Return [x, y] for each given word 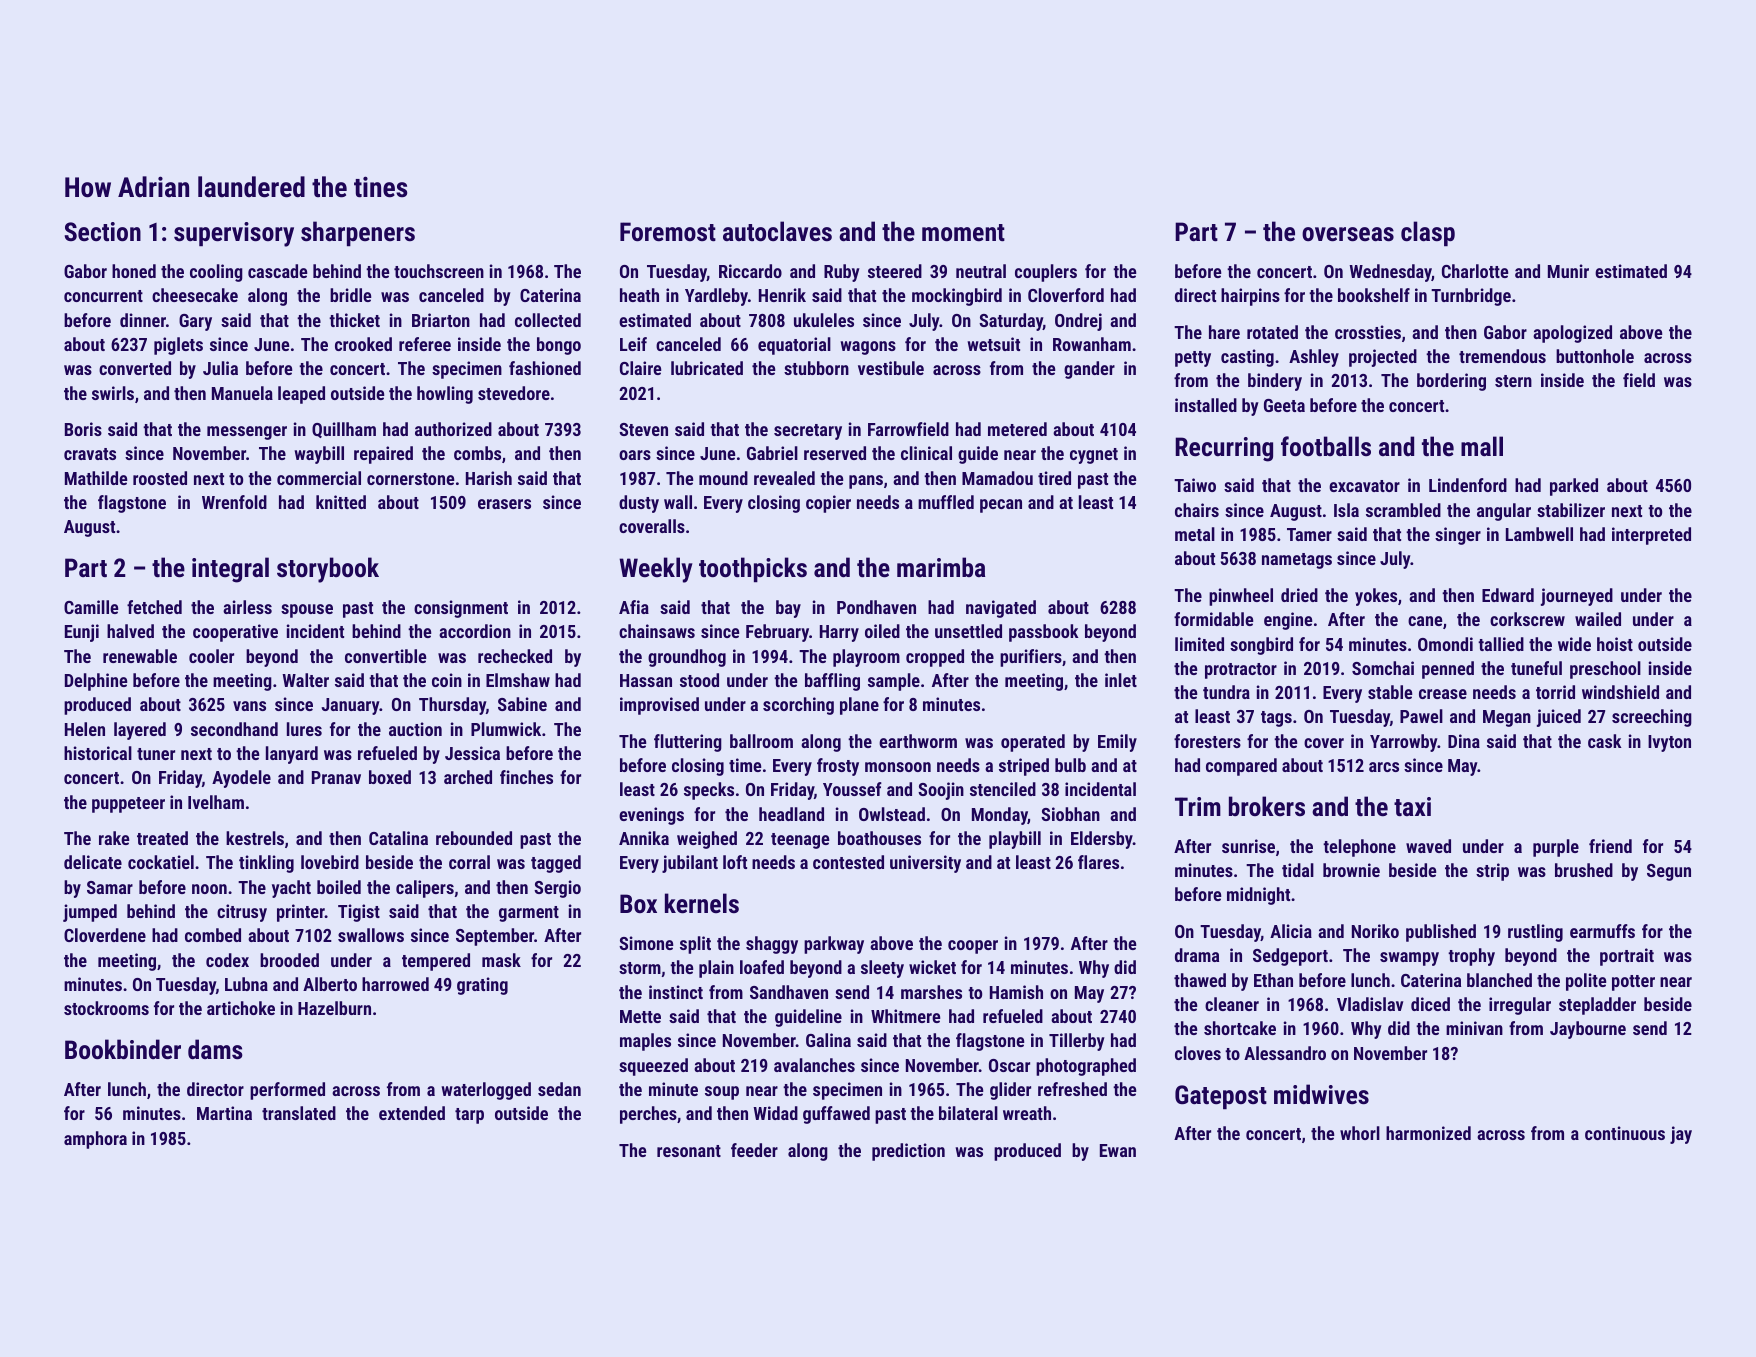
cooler [211, 656]
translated [299, 1113]
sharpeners [358, 233]
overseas [1348, 234]
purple [1556, 848]
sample [894, 682]
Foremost [668, 231]
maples [645, 1042]
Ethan [1273, 980]
